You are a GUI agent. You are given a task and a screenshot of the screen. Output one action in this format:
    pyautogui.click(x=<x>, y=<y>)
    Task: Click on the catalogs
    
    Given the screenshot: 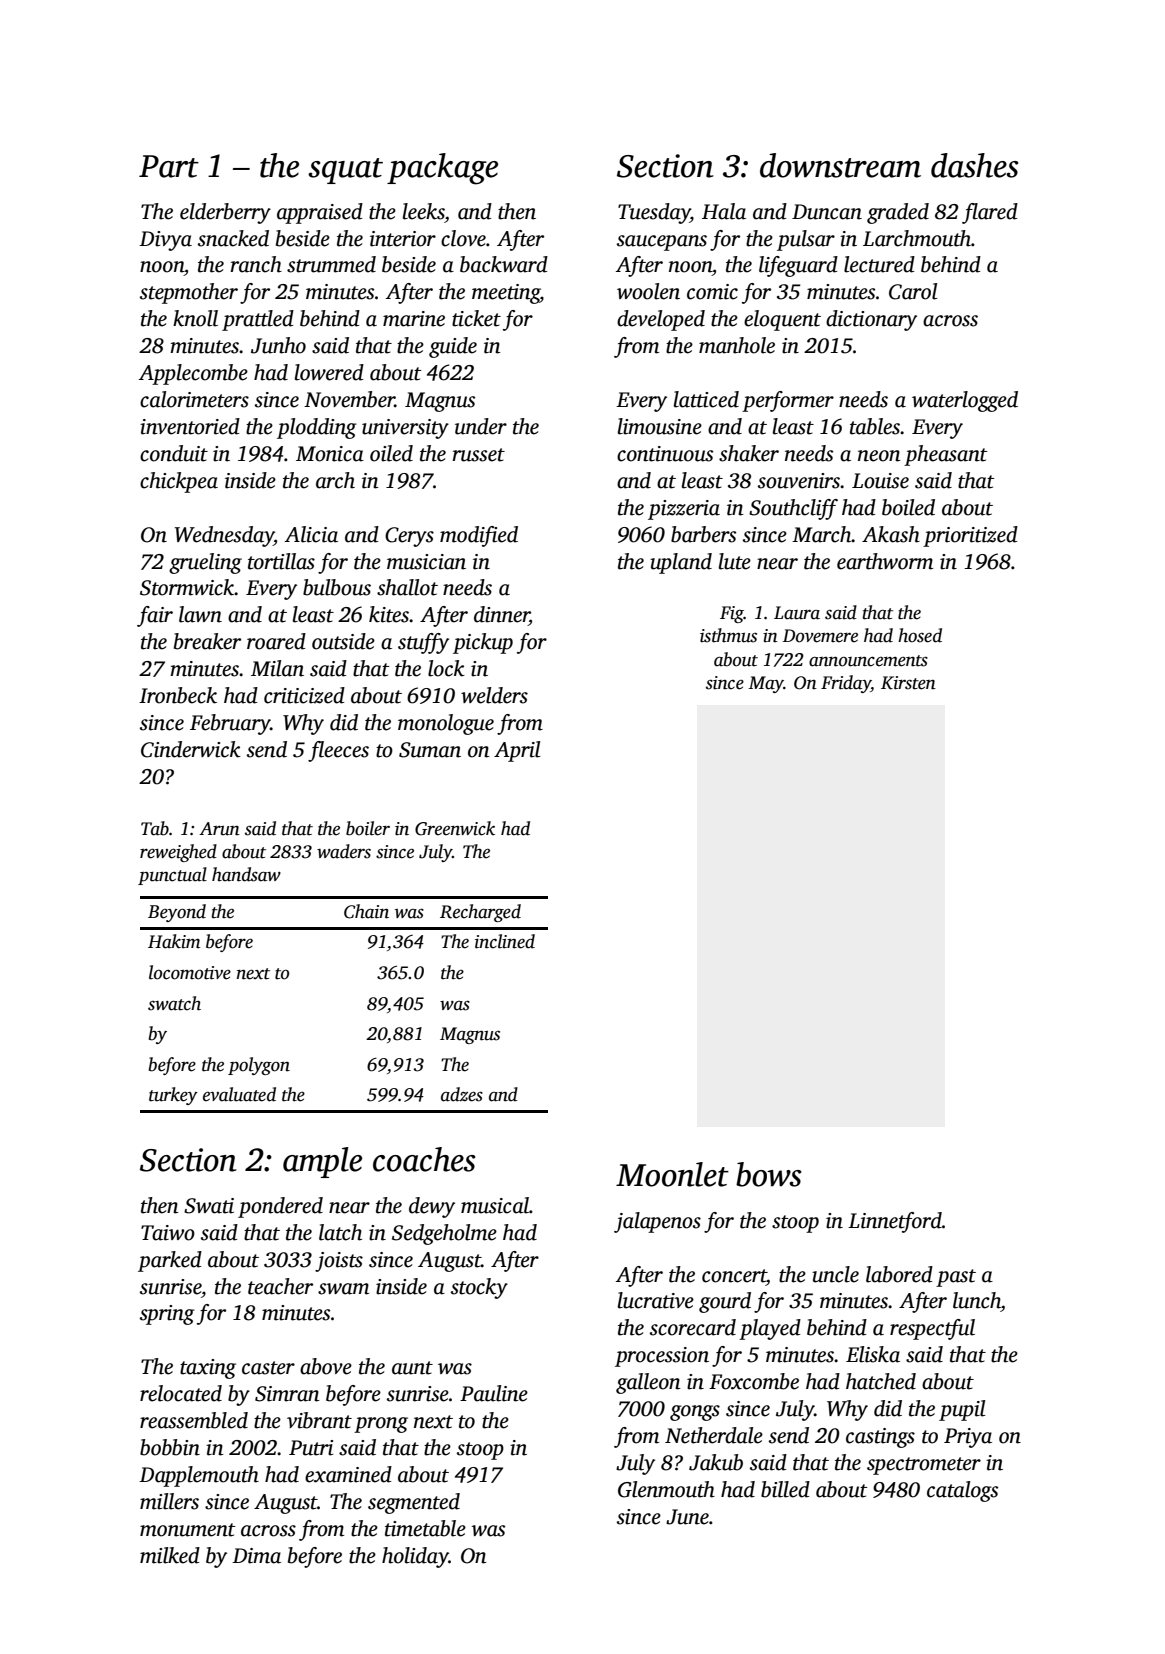 What is the action you would take?
    pyautogui.click(x=962, y=1491)
